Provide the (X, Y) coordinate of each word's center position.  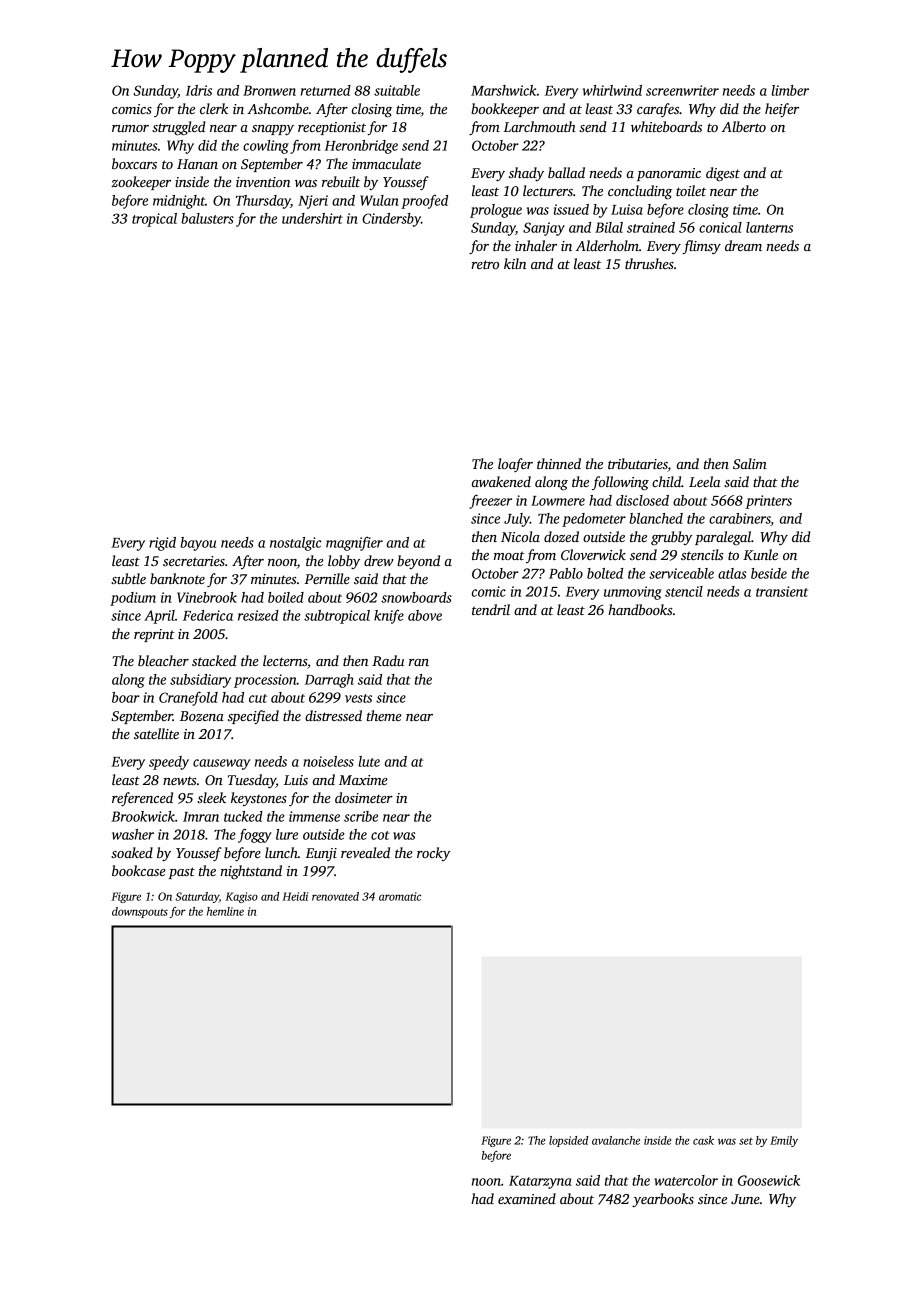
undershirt (312, 218)
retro (485, 264)
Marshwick (503, 90)
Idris (199, 90)
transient (782, 591)
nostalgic (295, 544)
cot (380, 835)
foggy (255, 836)
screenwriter (682, 90)
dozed (561, 536)
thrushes (649, 263)
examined (527, 1198)
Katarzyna (540, 1182)
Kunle (760, 554)
